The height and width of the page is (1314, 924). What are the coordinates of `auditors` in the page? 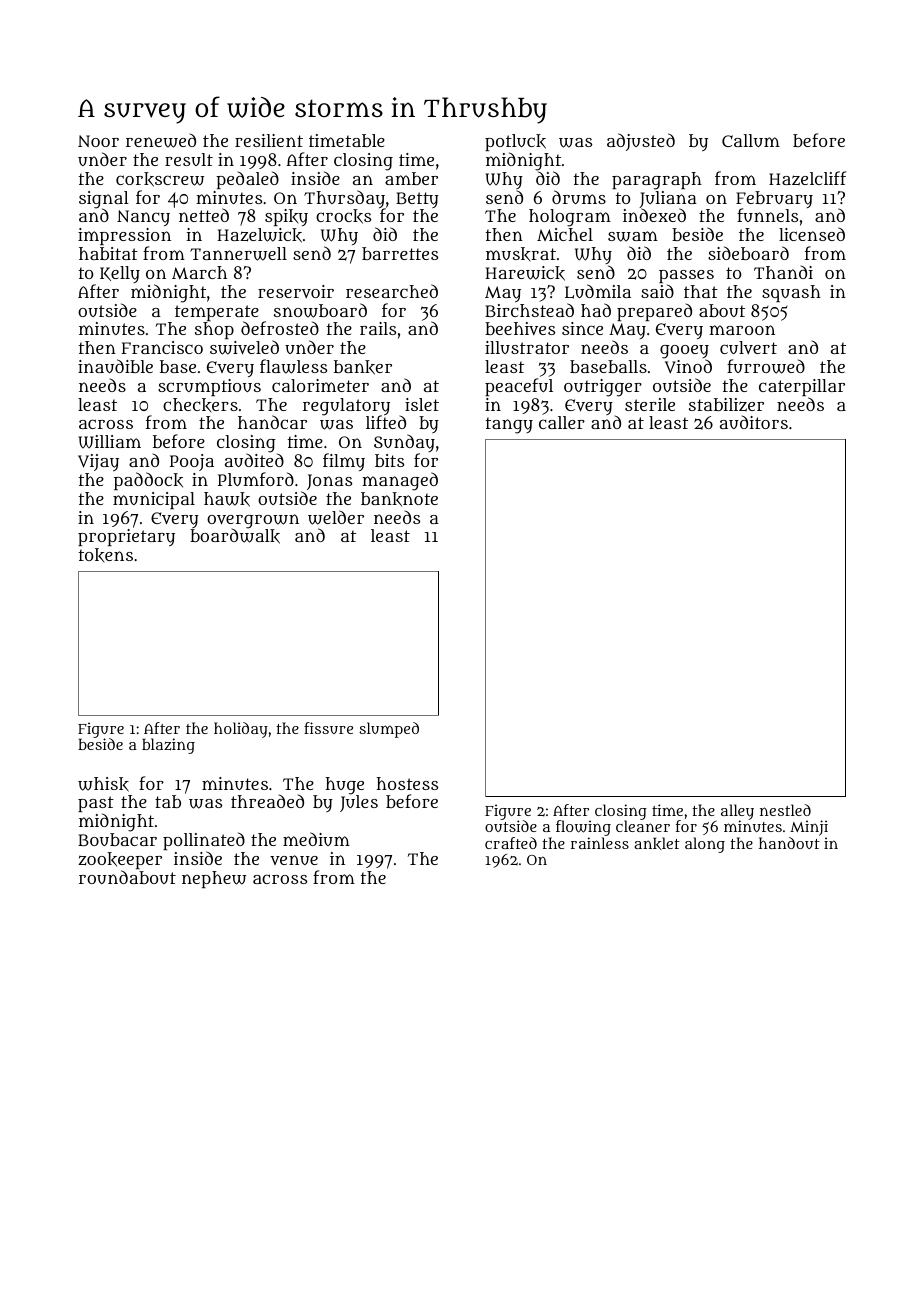 It's located at (754, 422).
